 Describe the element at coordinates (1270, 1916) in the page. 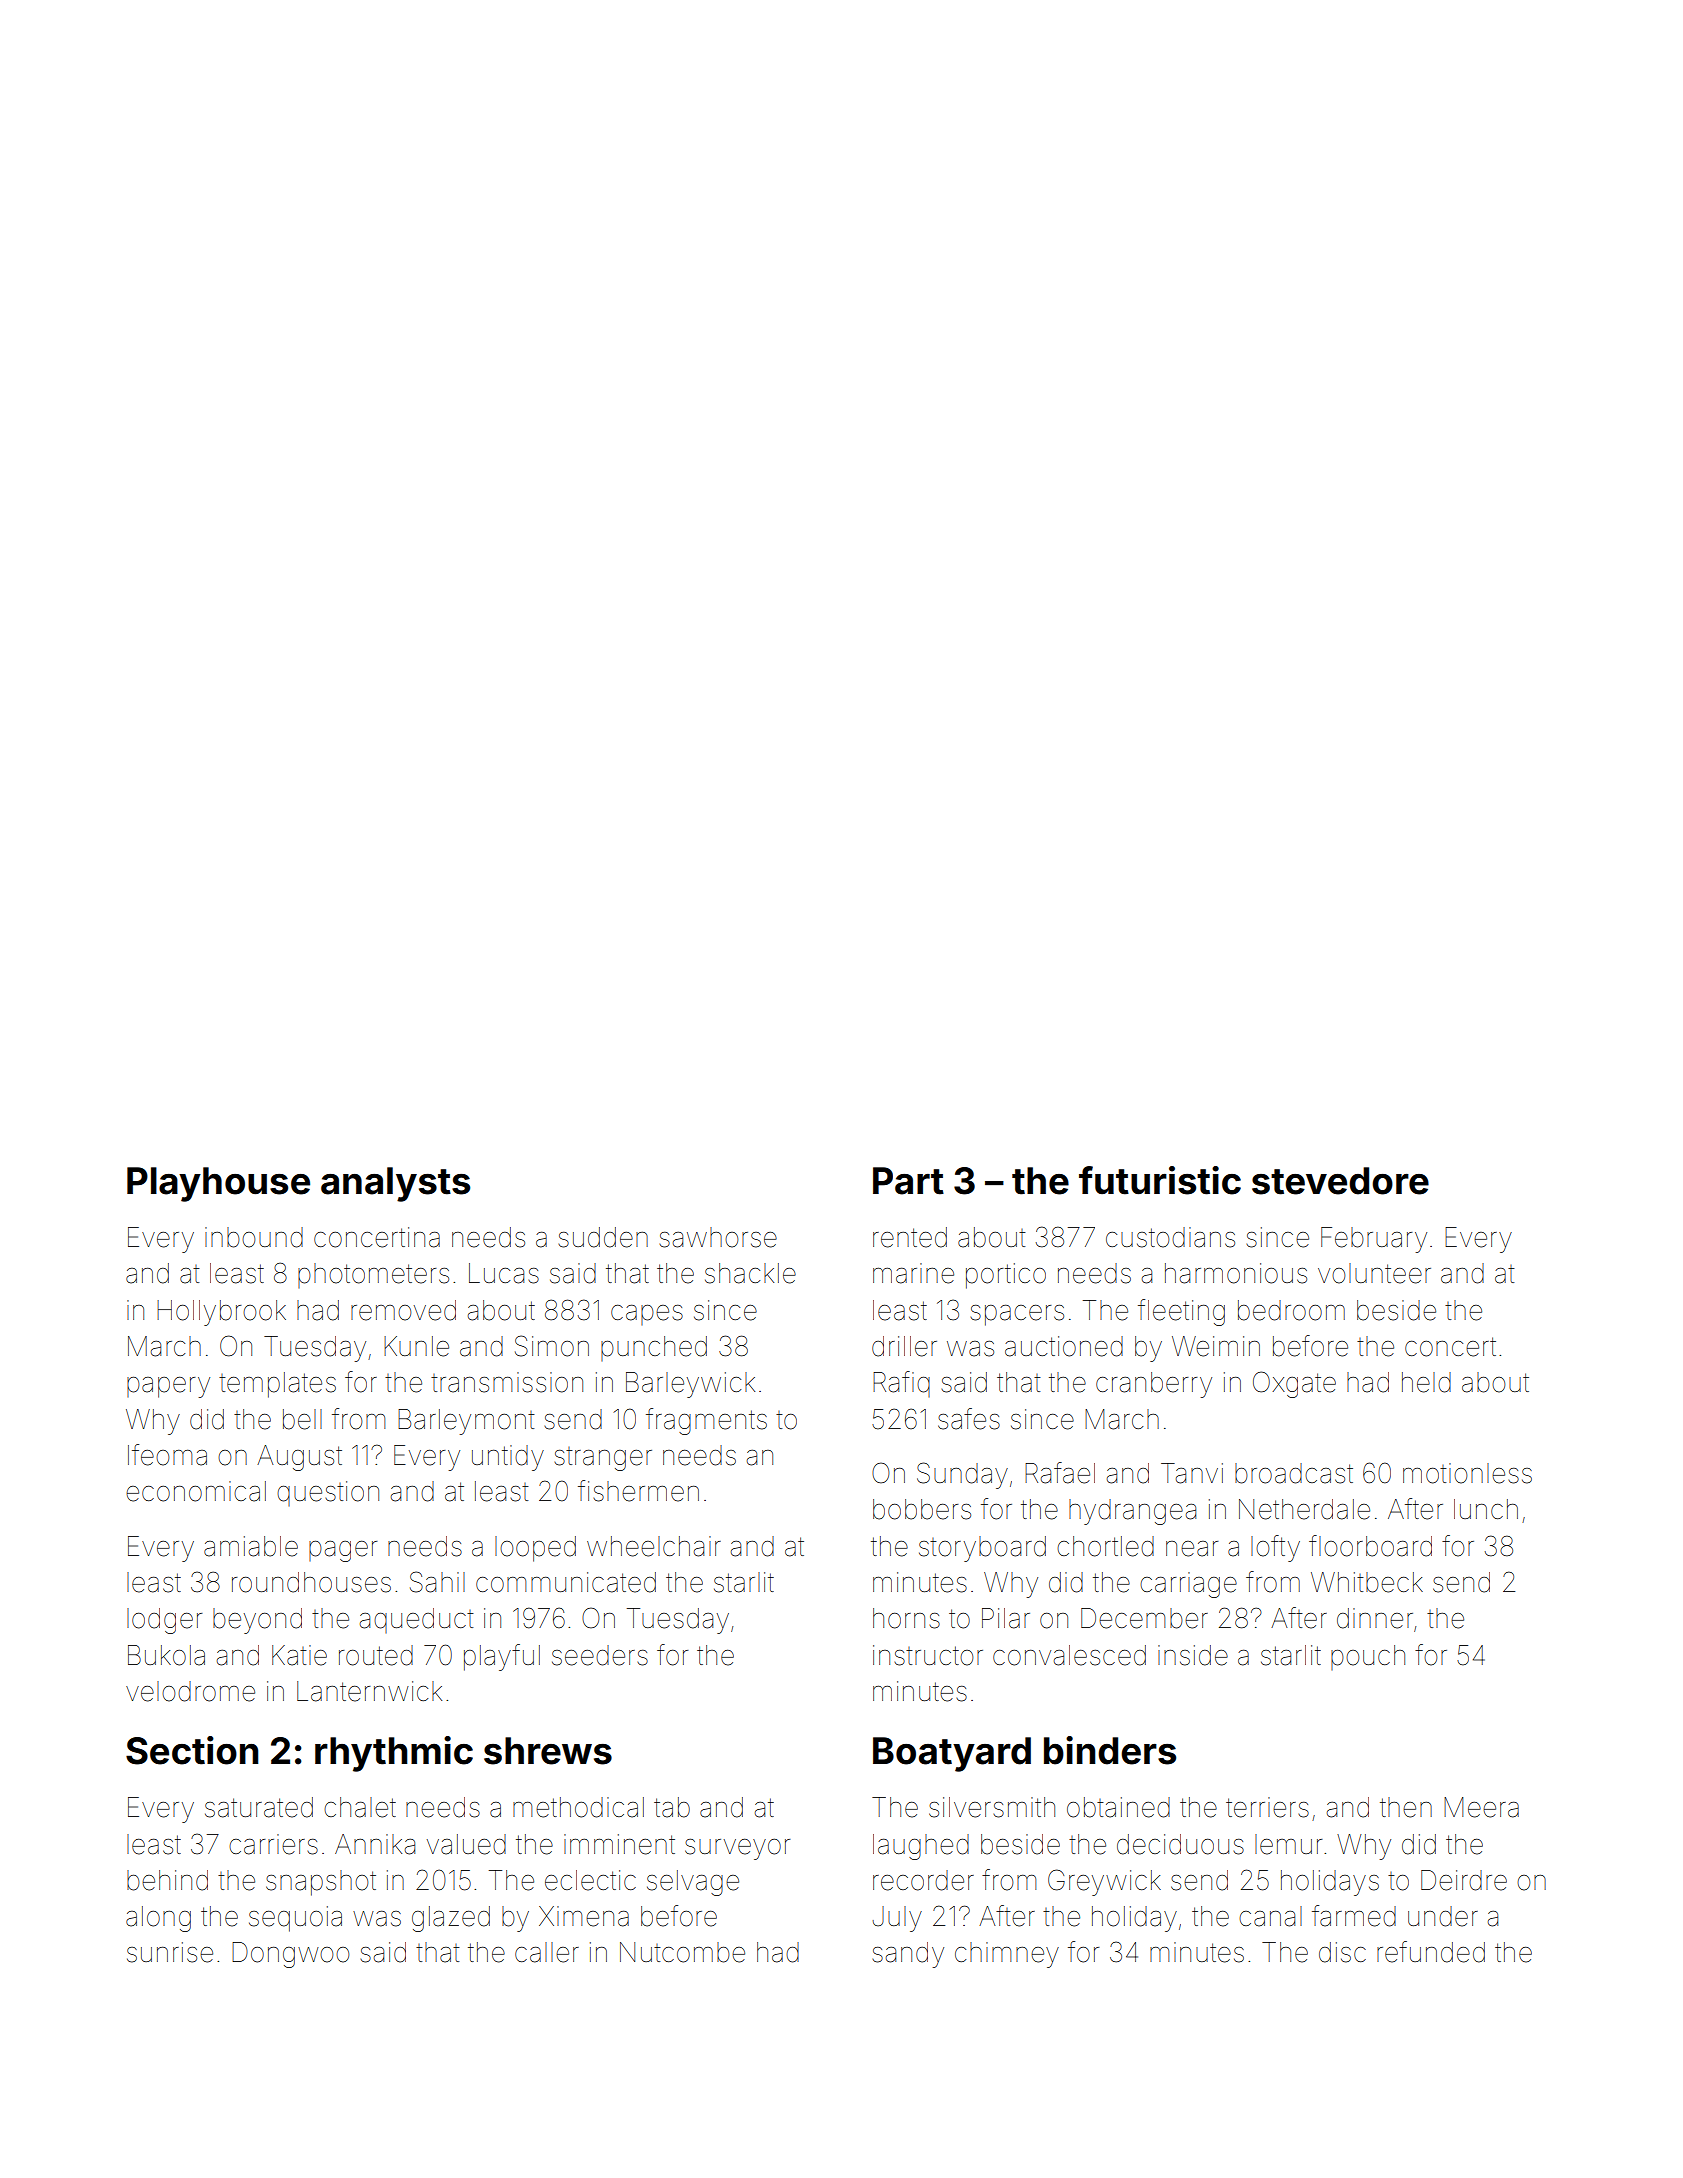

I see `canal` at that location.
